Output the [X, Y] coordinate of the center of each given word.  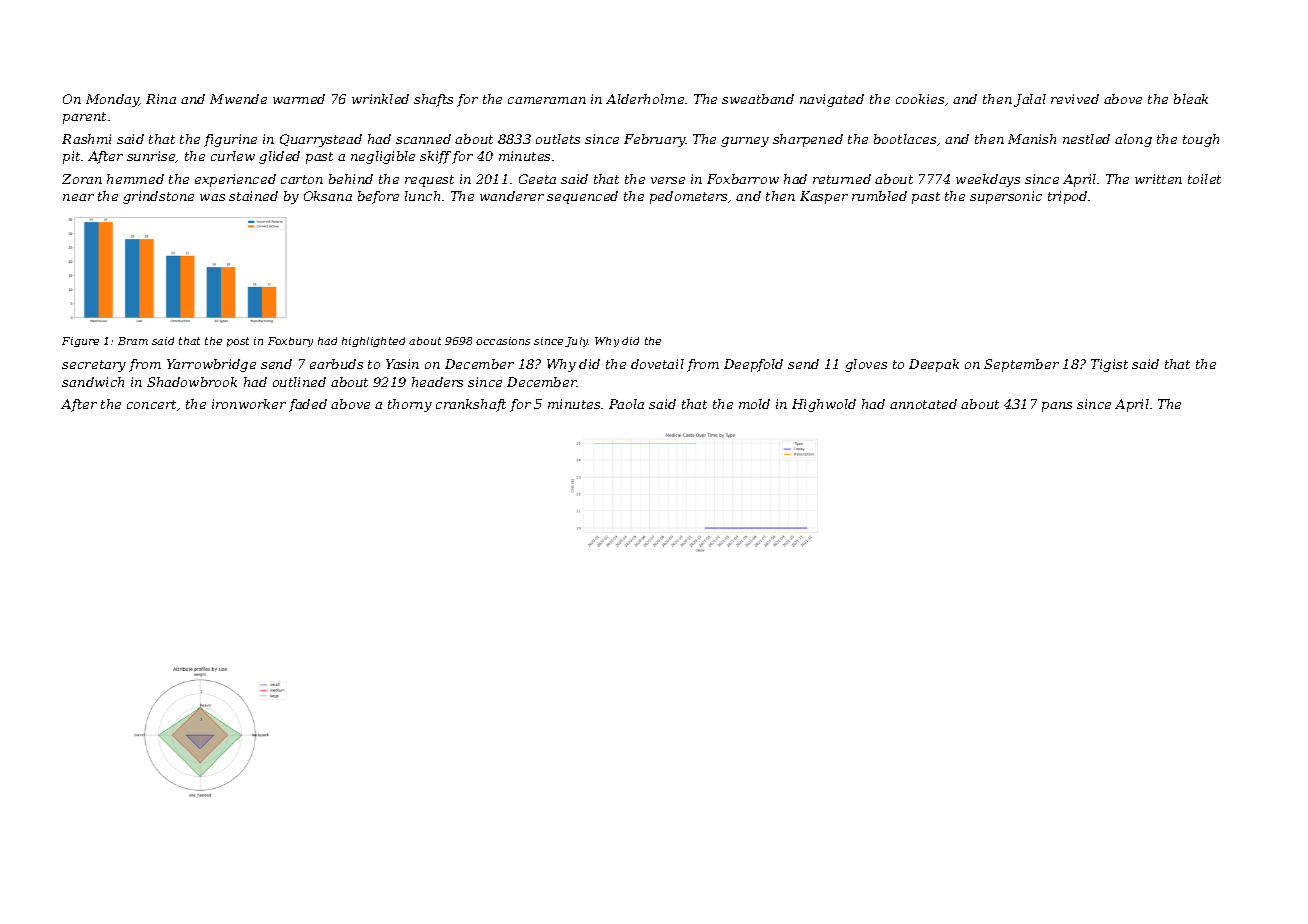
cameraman [547, 100]
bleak [1191, 99]
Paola [626, 404]
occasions [503, 341]
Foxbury [290, 342]
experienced [235, 180]
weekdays [988, 180]
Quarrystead [321, 140]
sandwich [93, 382]
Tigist [1109, 365]
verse [668, 180]
